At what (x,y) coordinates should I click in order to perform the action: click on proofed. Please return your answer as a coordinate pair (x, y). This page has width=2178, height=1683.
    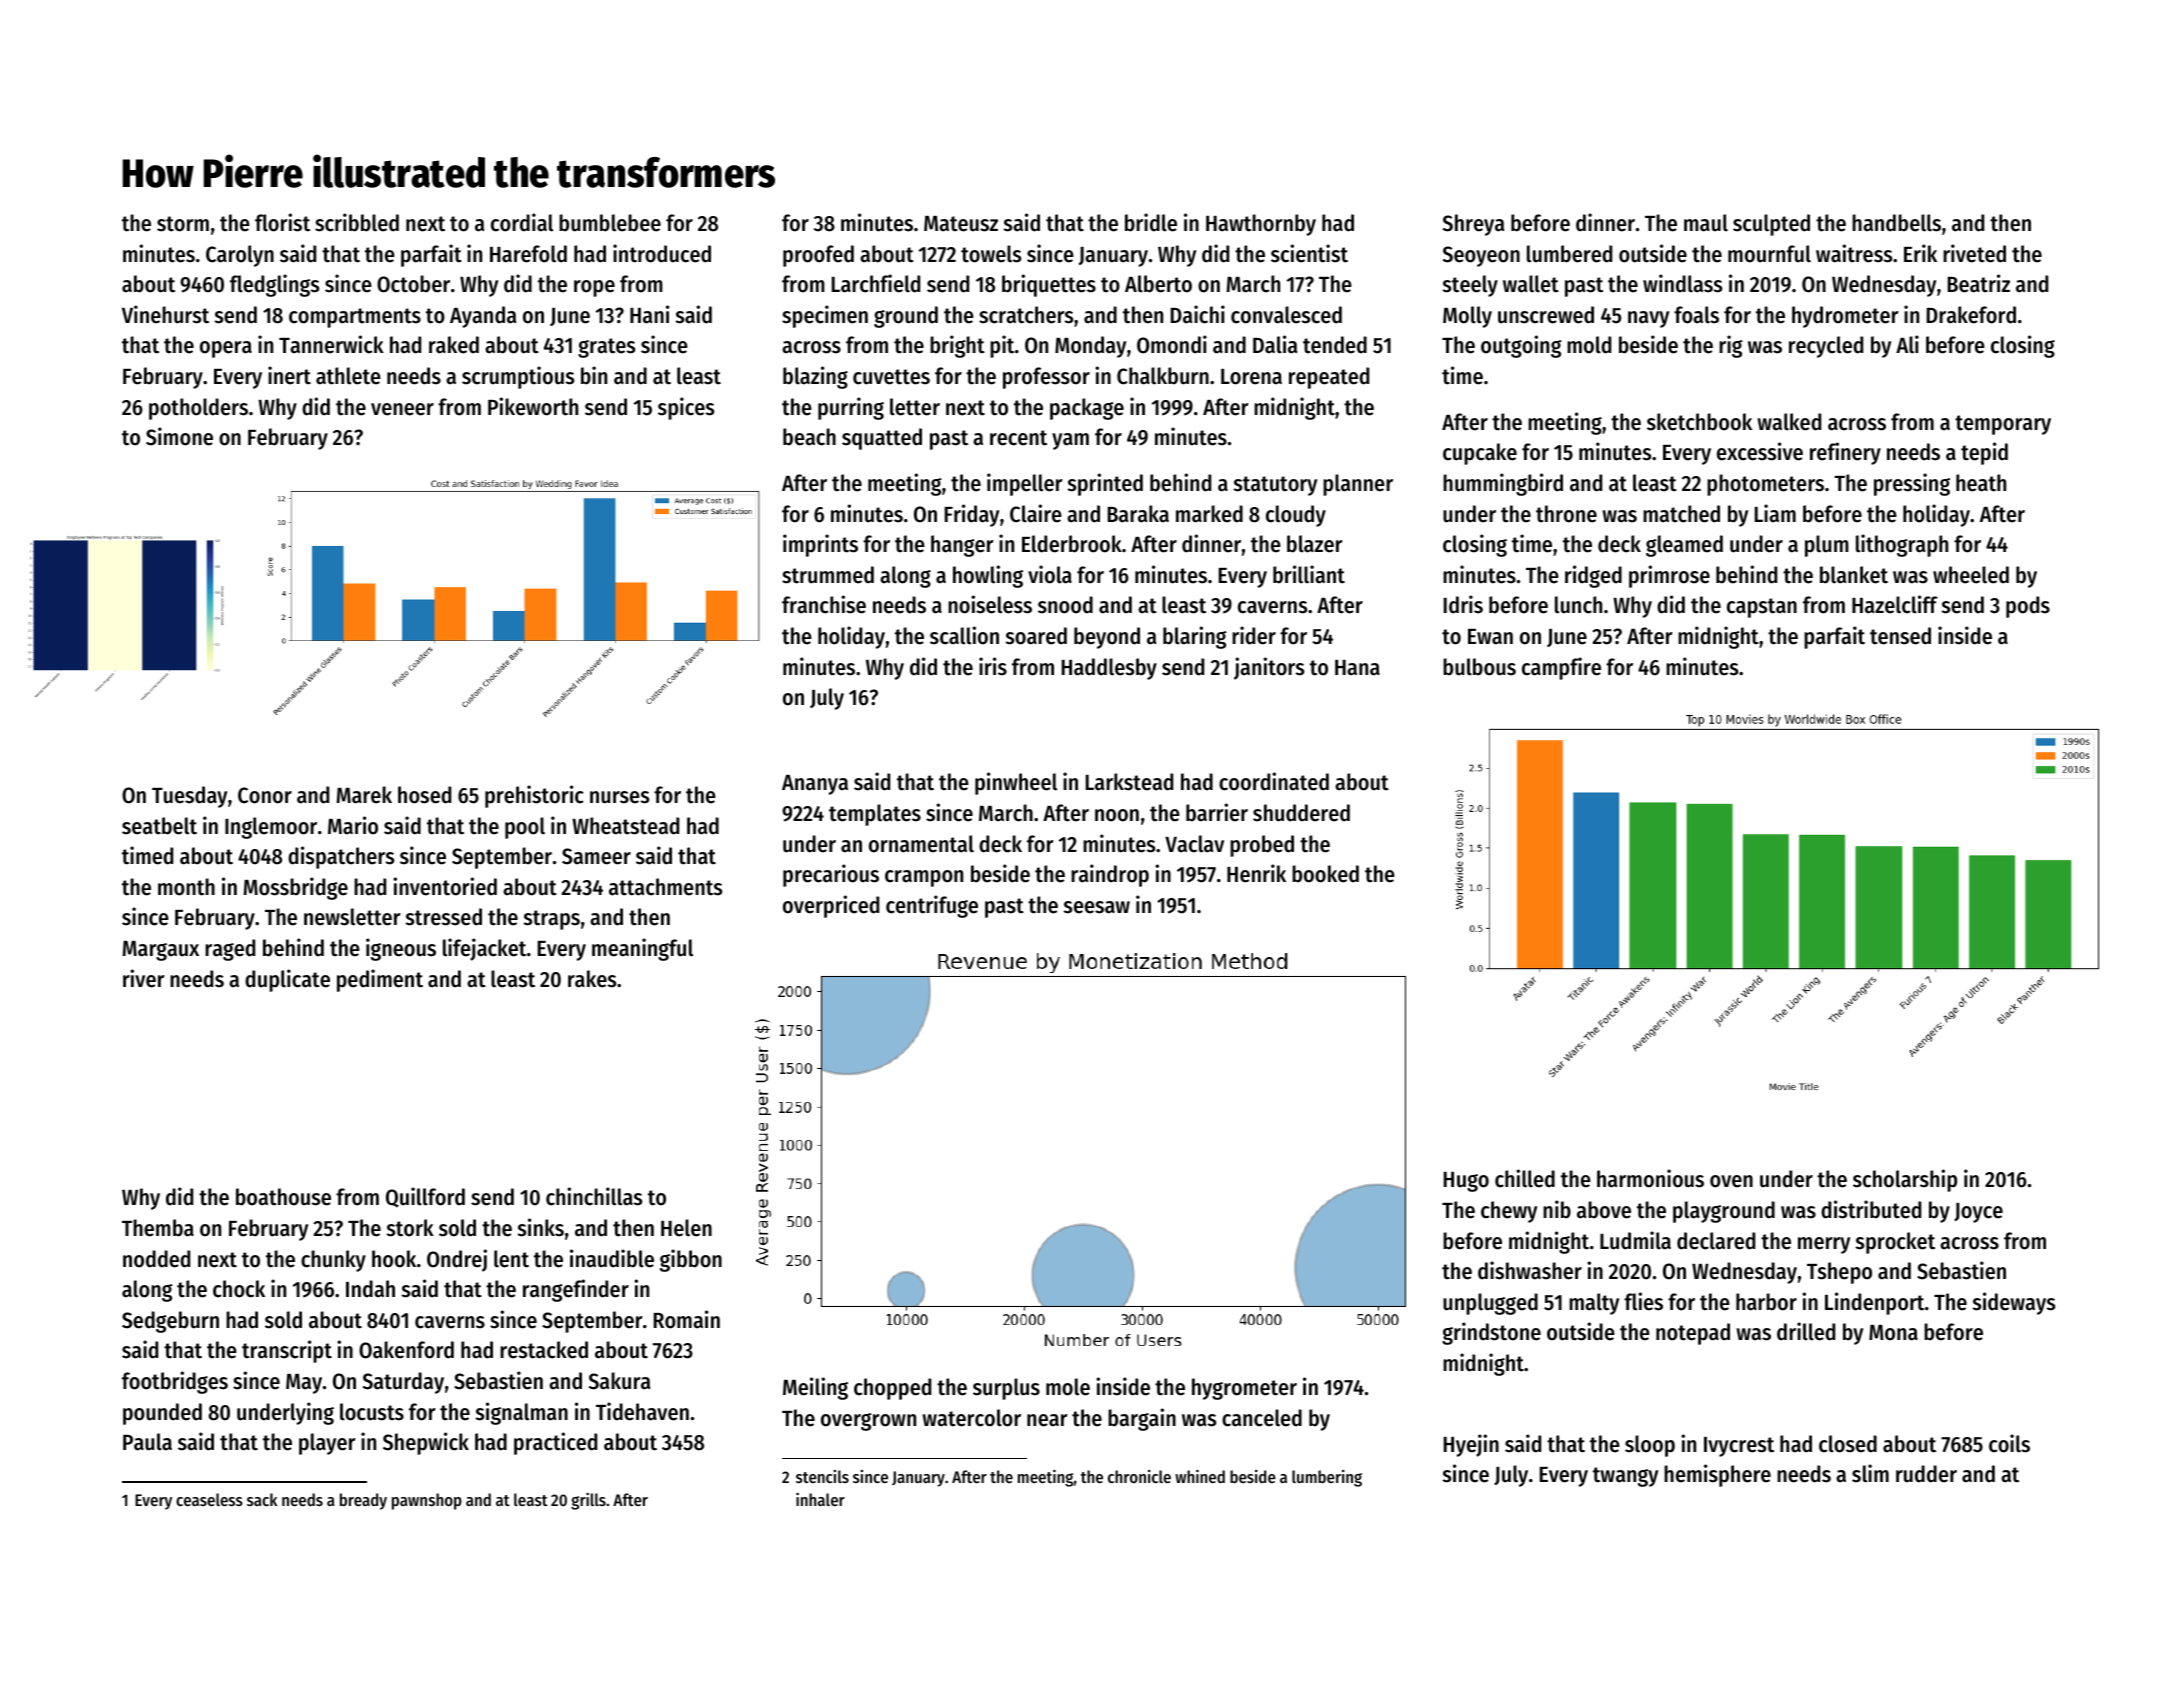
    Looking at the image, I should click on (818, 256).
